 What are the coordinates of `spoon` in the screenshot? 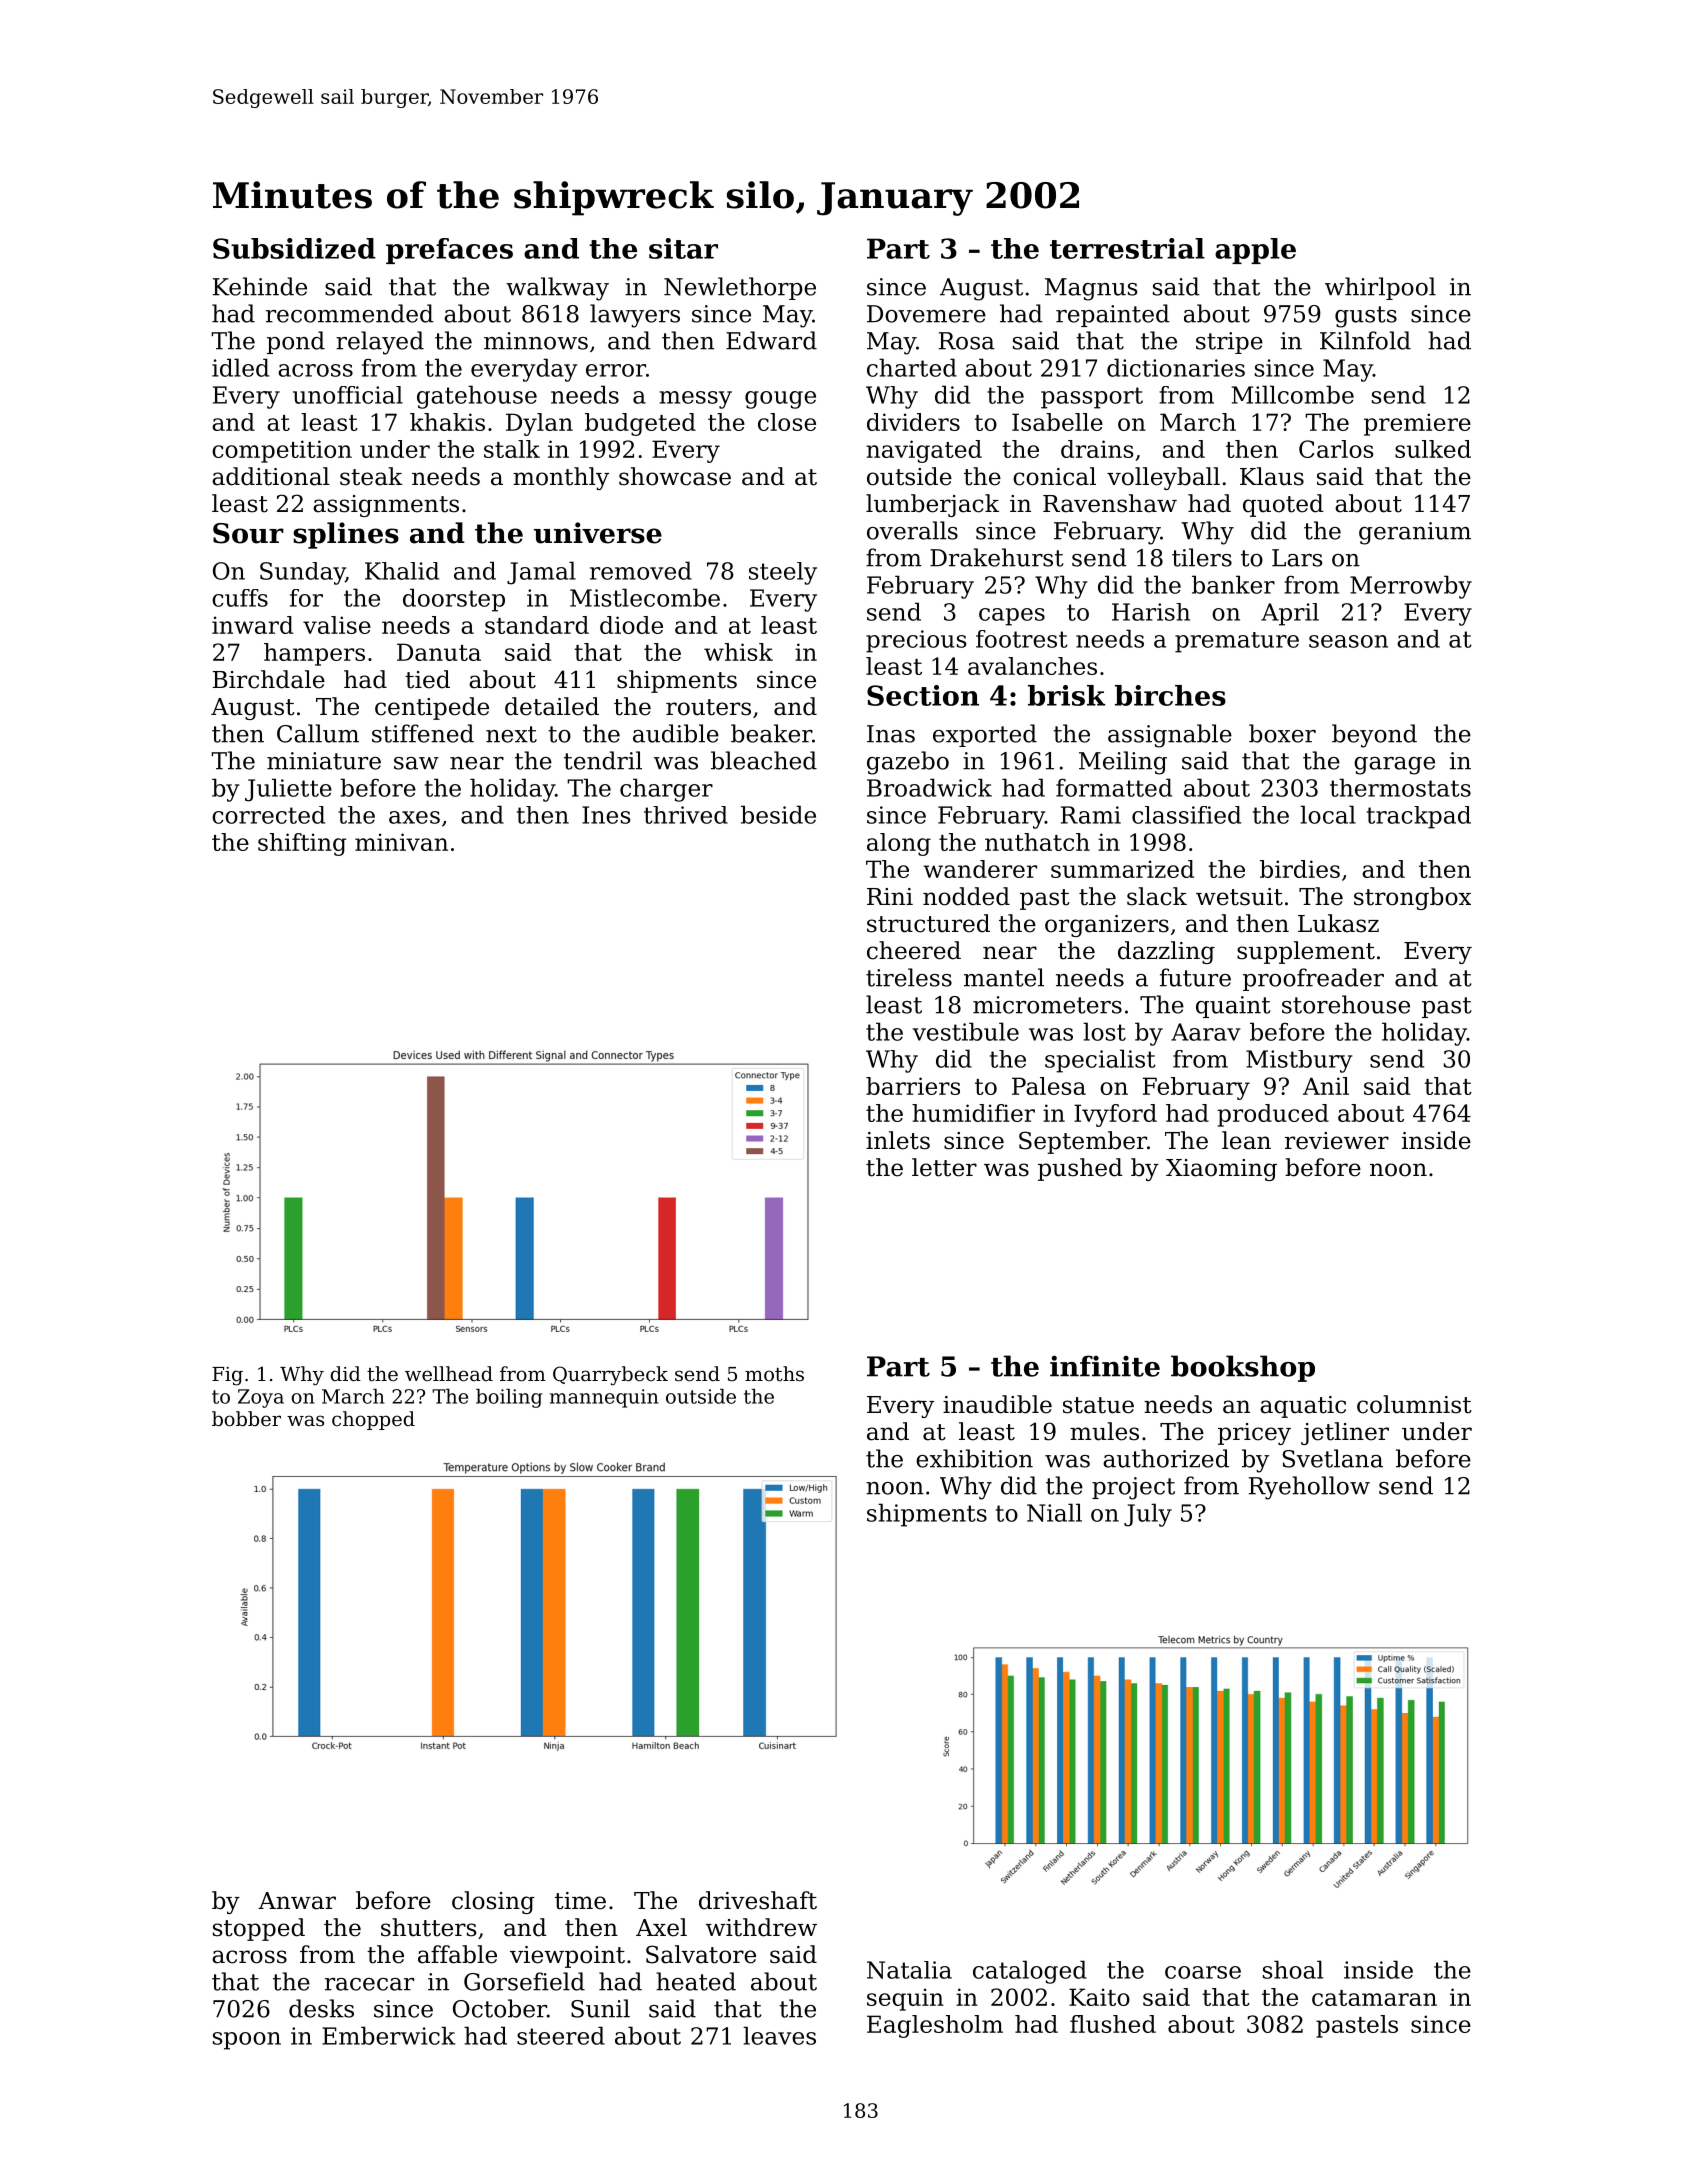 It's located at (247, 2041).
